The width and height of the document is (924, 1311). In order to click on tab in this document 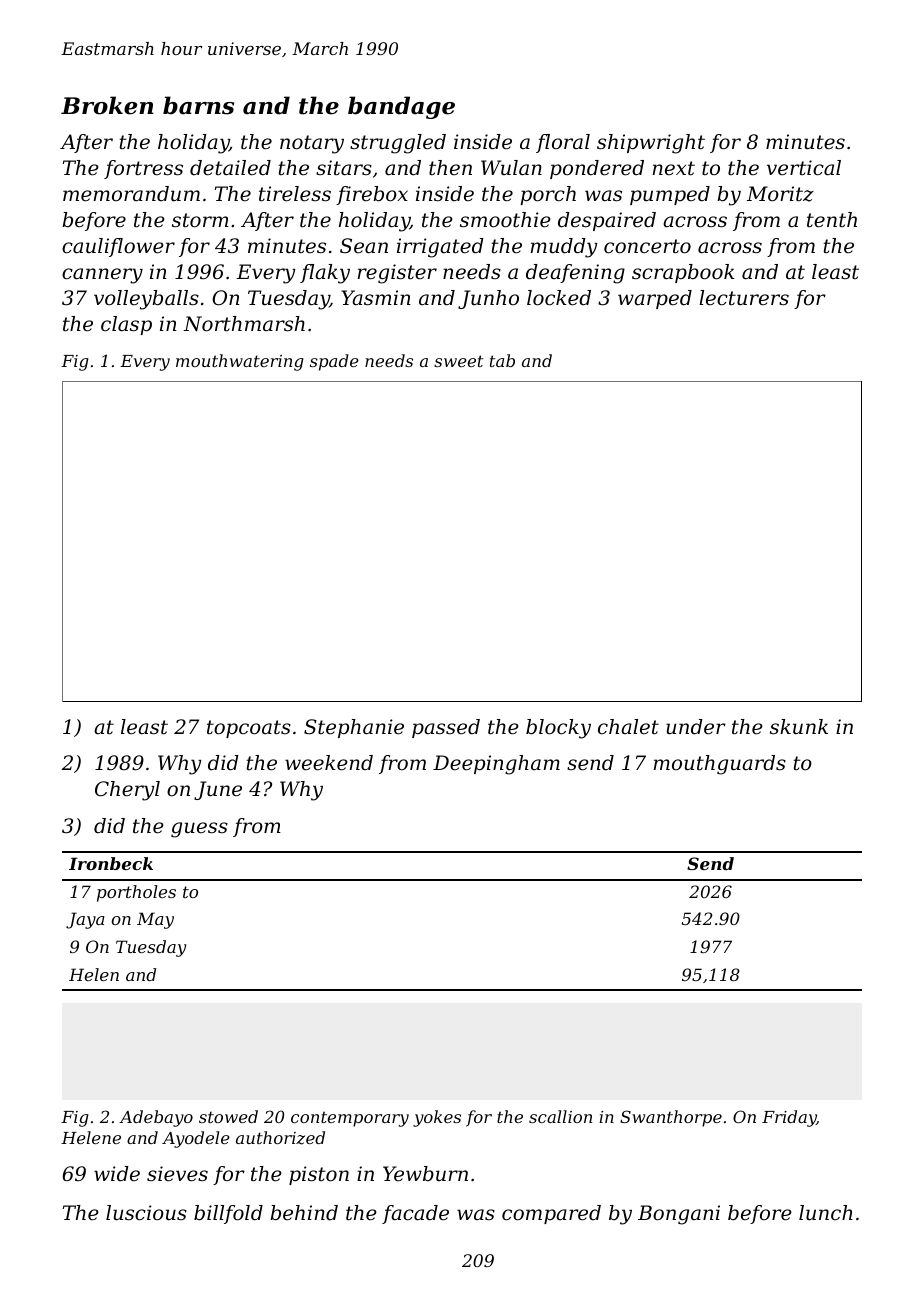, I will do `click(502, 360)`.
